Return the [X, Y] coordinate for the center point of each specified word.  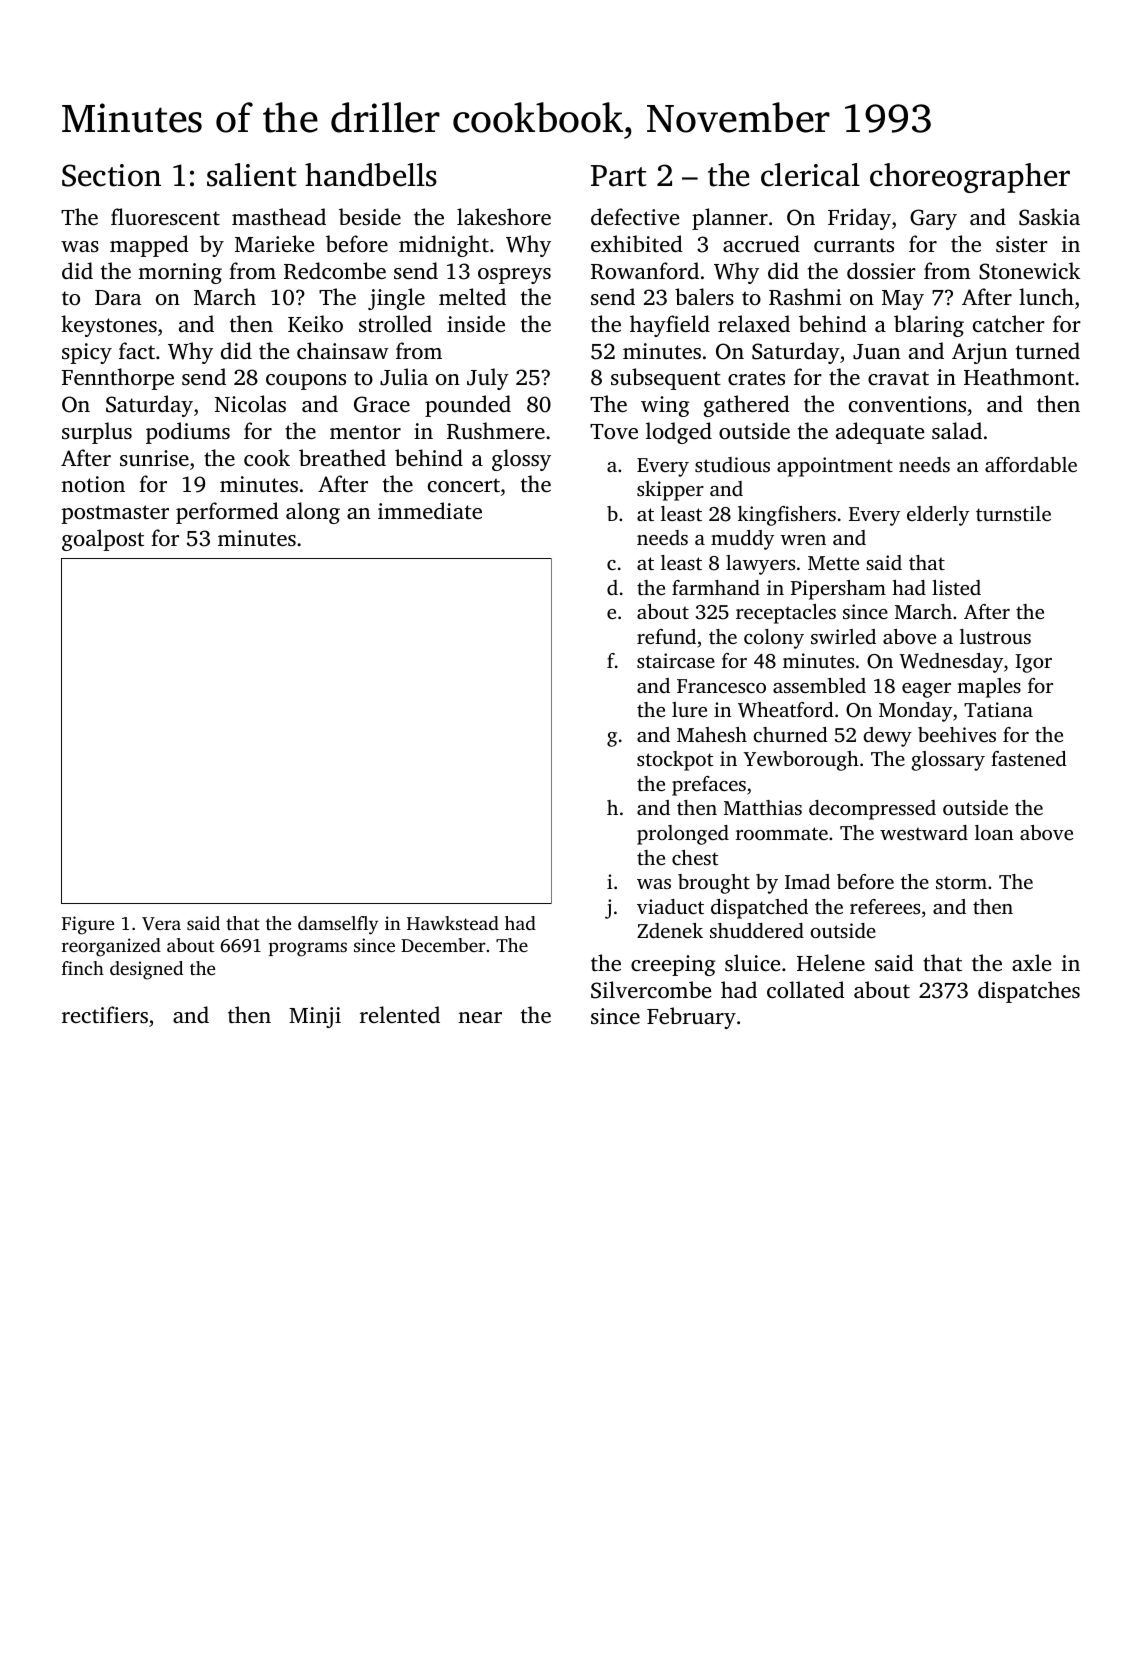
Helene [831, 962]
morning [180, 273]
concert [464, 485]
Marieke [274, 243]
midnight [444, 246]
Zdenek [670, 930]
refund [666, 636]
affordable [1031, 464]
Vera [161, 924]
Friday [859, 219]
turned [1048, 350]
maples [989, 688]
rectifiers [105, 1014]
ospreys [514, 276]
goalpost [103, 540]
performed [227, 513]
